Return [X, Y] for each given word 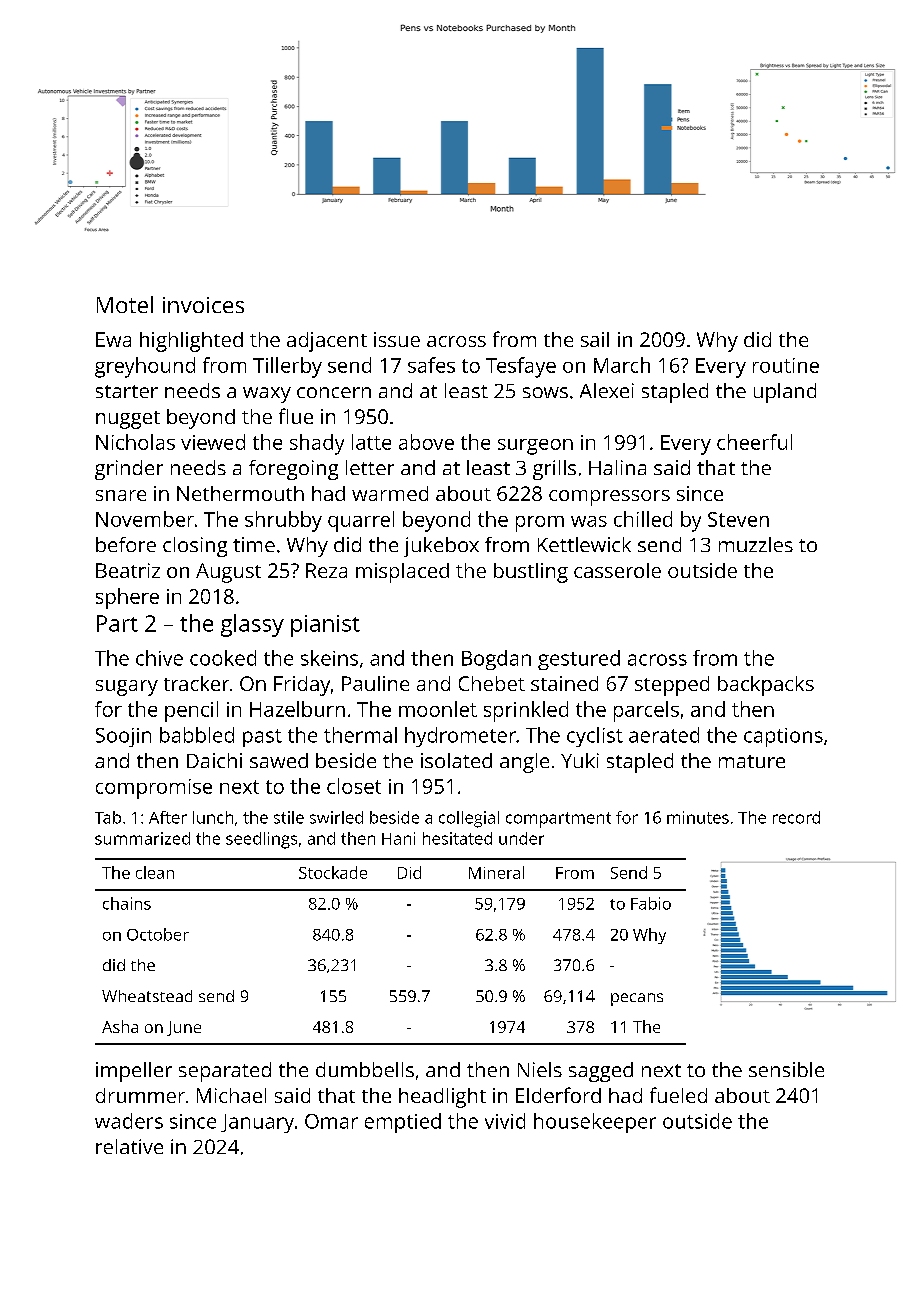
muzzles [756, 544]
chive [159, 658]
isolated [456, 760]
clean [155, 872]
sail [595, 339]
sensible [786, 1069]
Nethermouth [240, 493]
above [426, 442]
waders [129, 1121]
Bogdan [496, 660]
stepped [672, 686]
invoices [203, 305]
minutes [698, 817]
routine [786, 365]
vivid [505, 1121]
